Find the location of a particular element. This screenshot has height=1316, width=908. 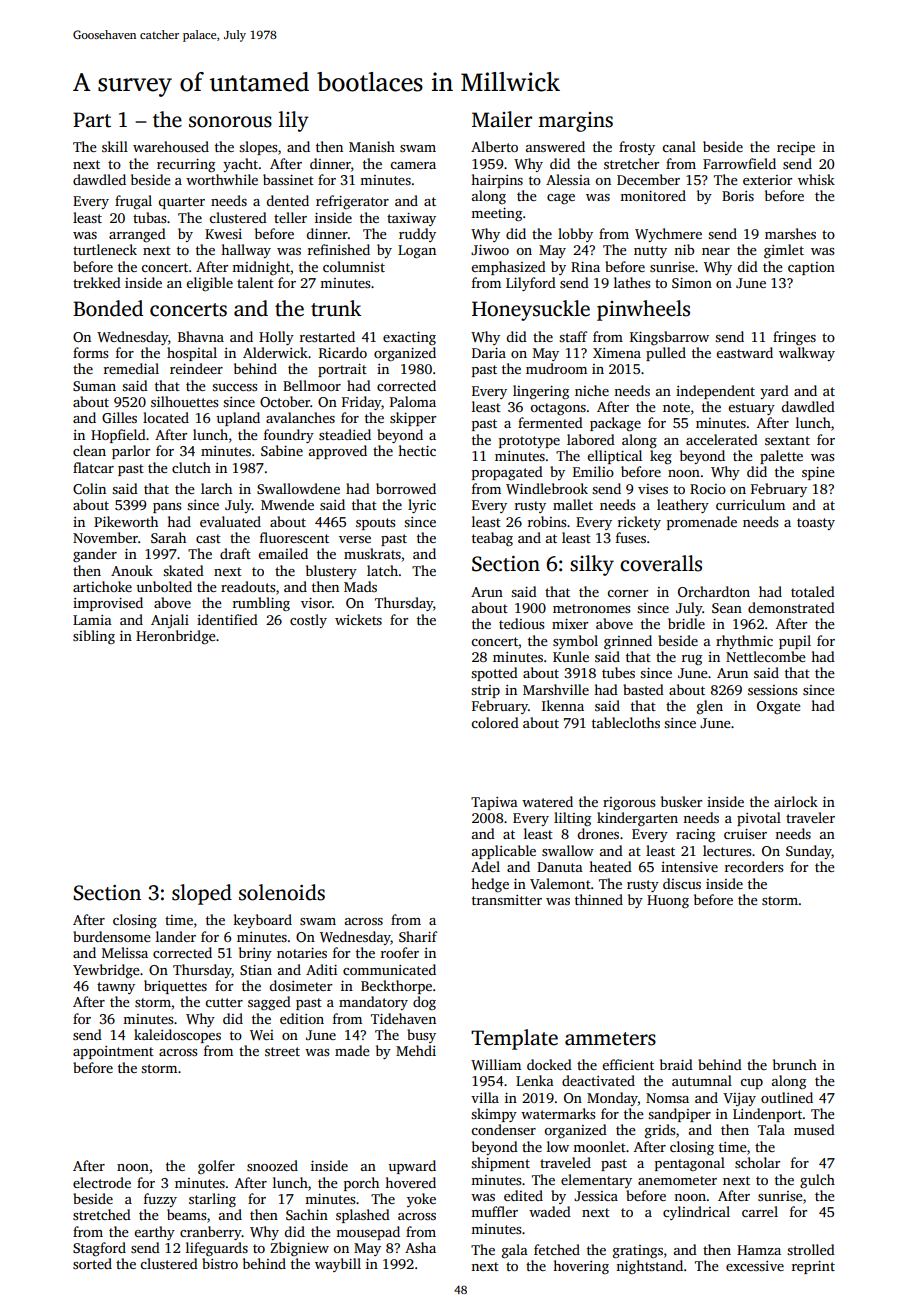

Part is located at coordinates (92, 120).
